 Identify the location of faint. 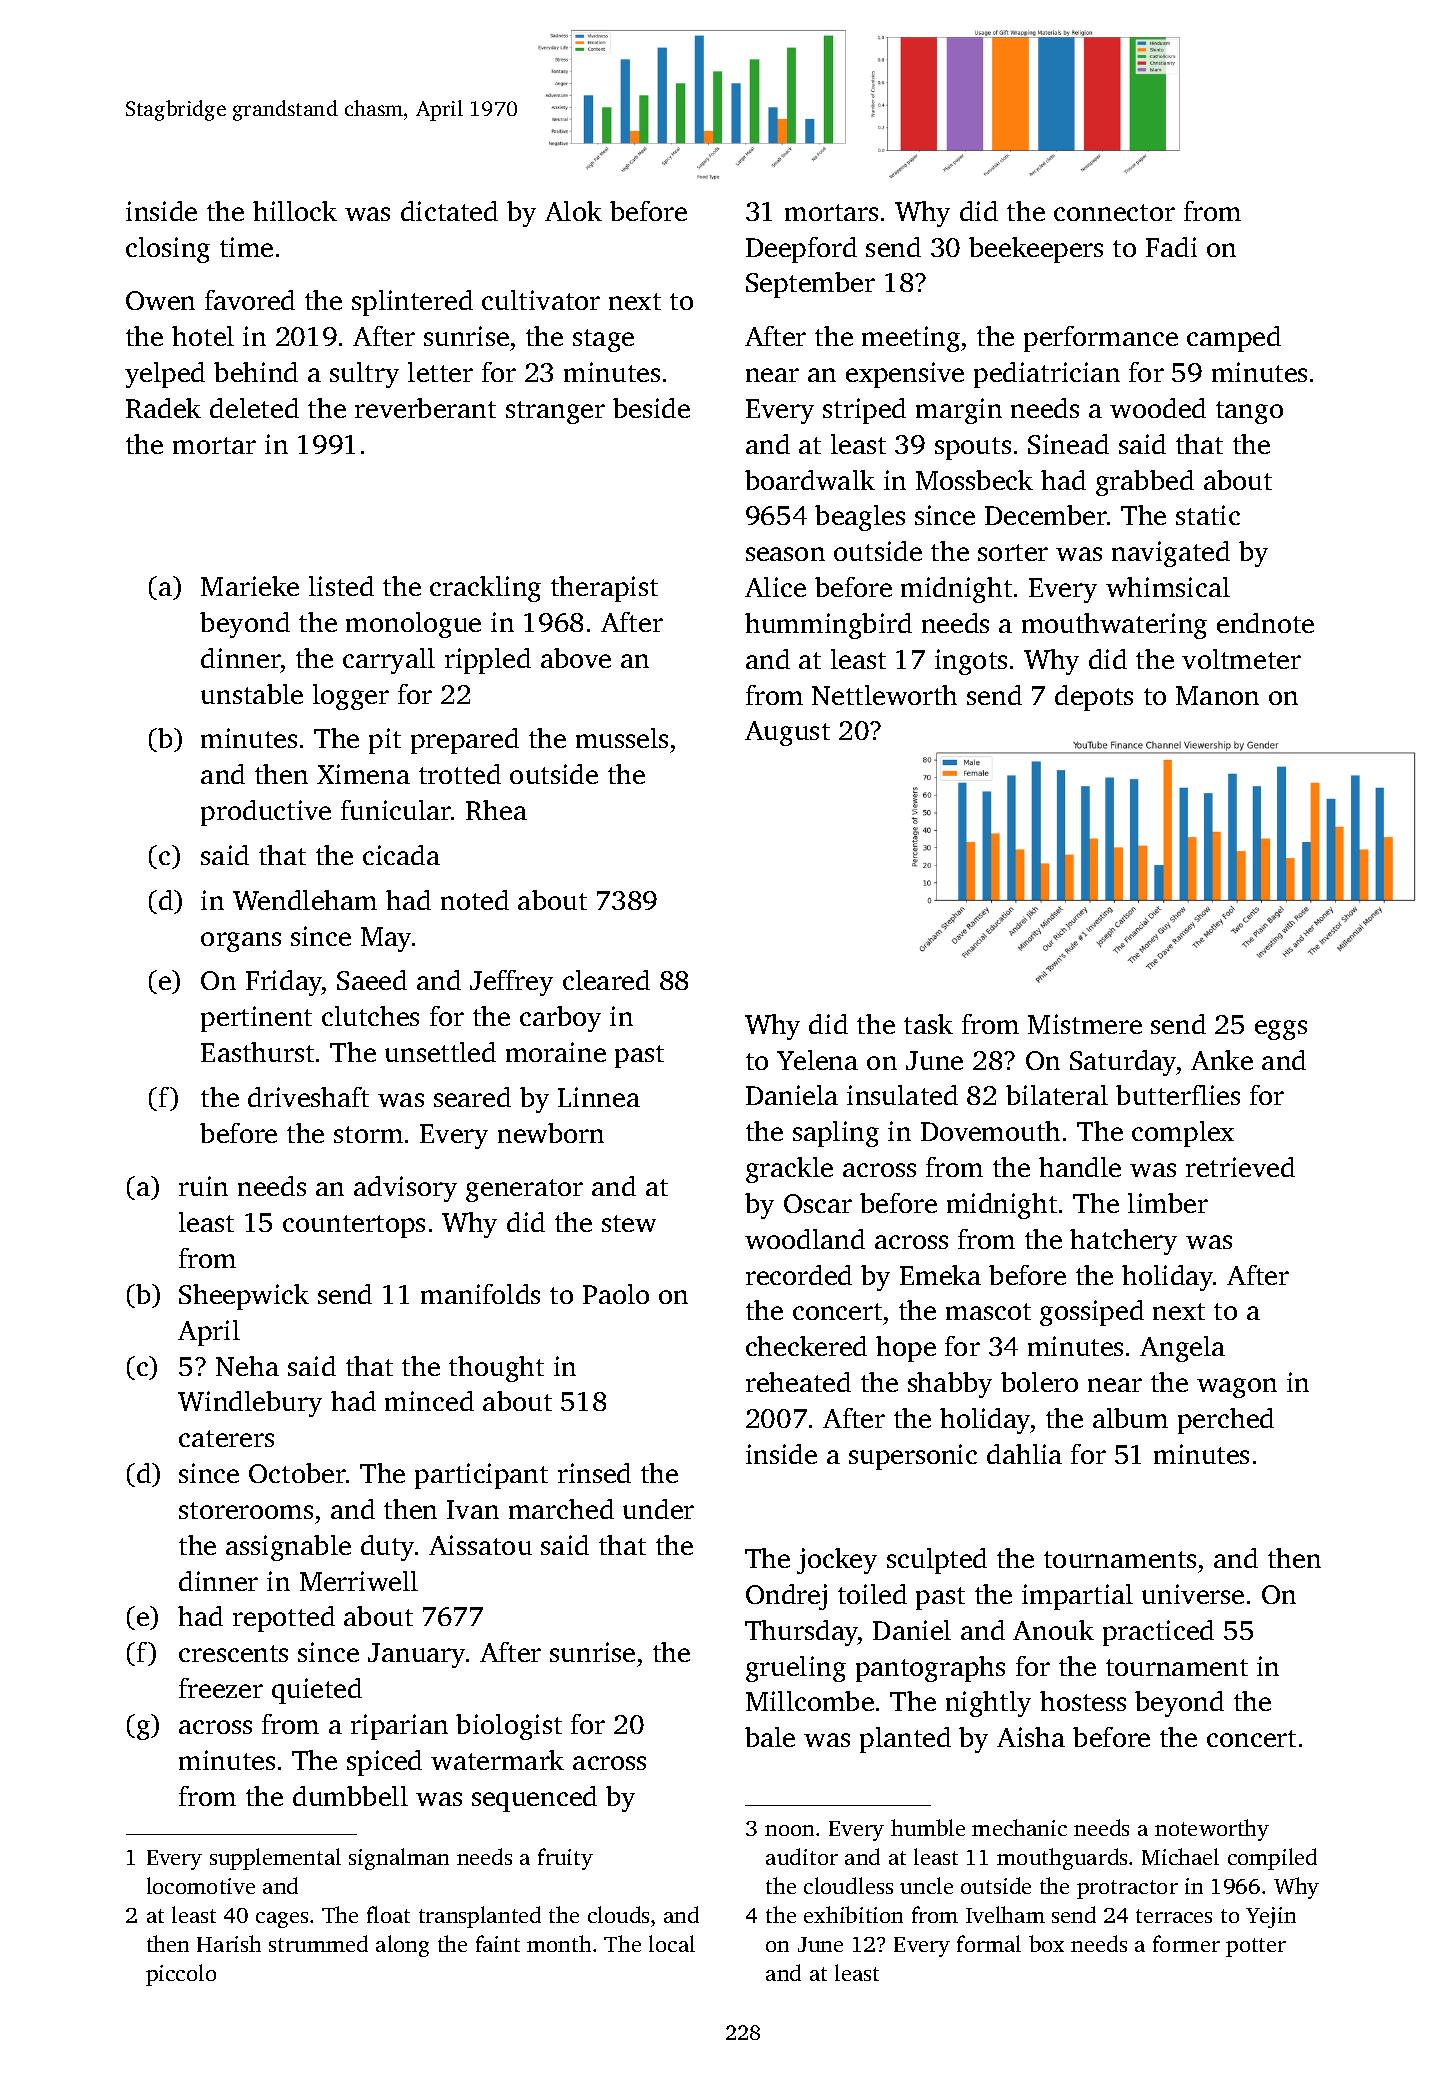
(498, 1943).
